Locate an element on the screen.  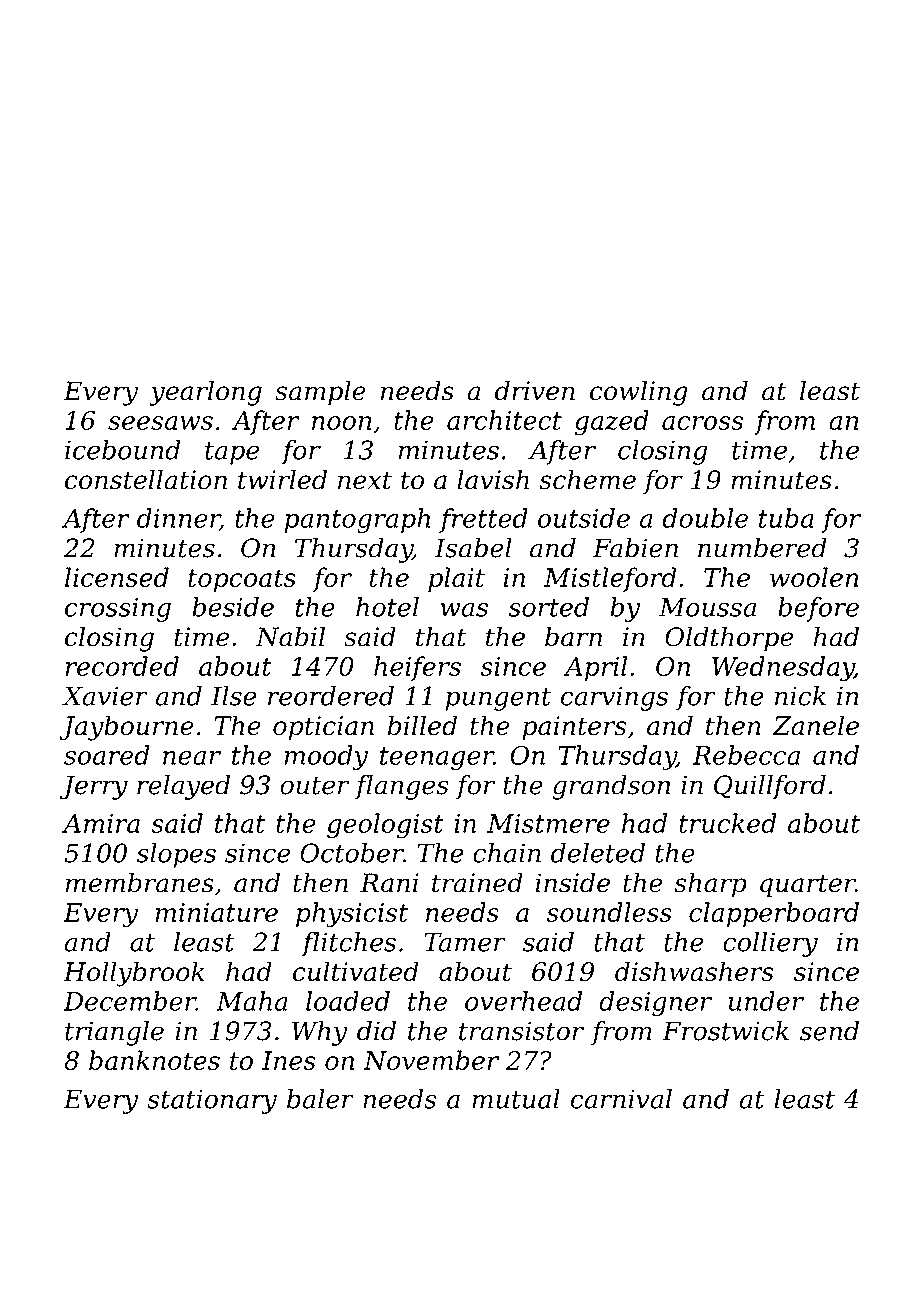
cowling is located at coordinates (639, 393).
